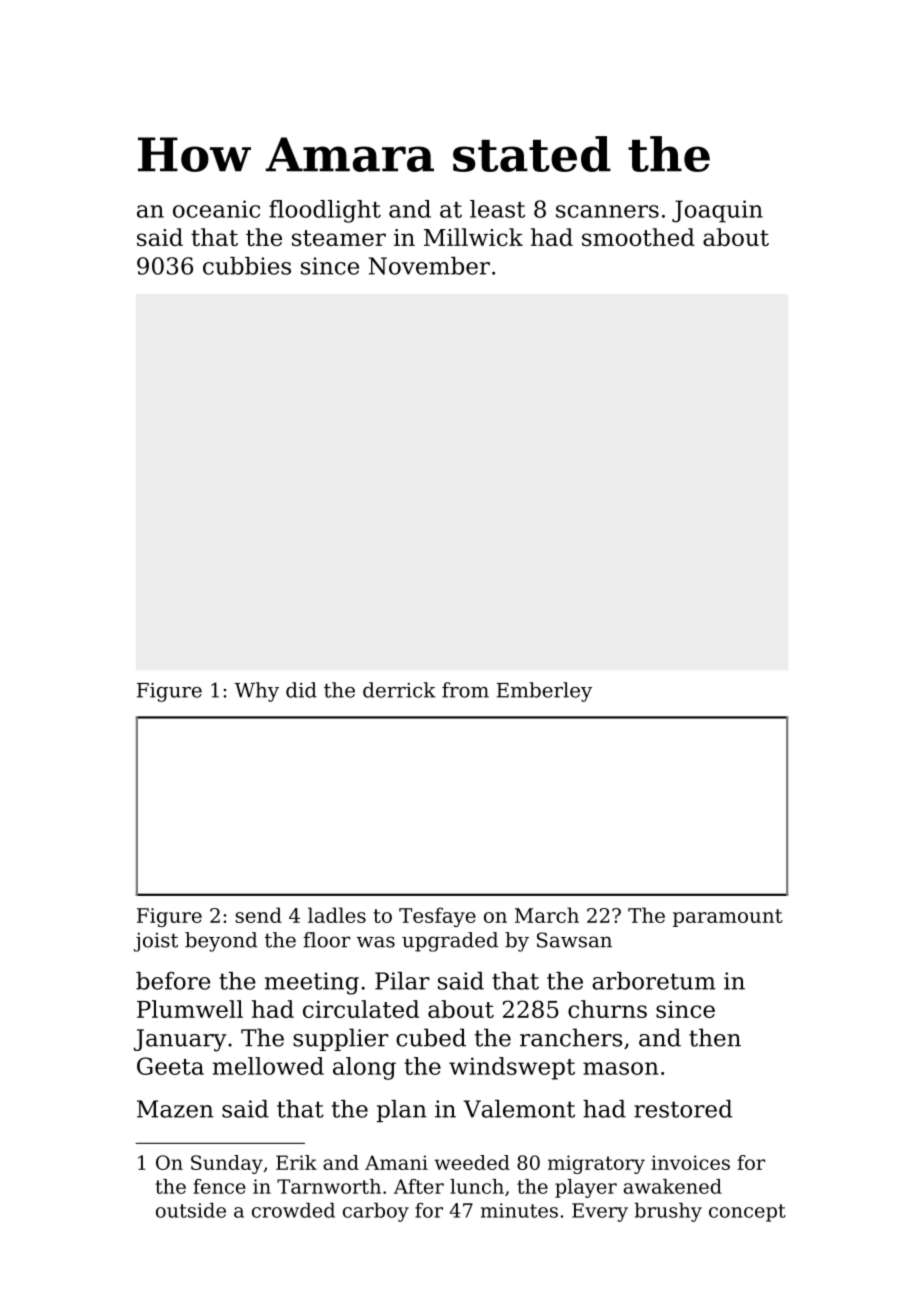 This image has height=1311, width=924. I want to click on cubbies, so click(247, 266).
